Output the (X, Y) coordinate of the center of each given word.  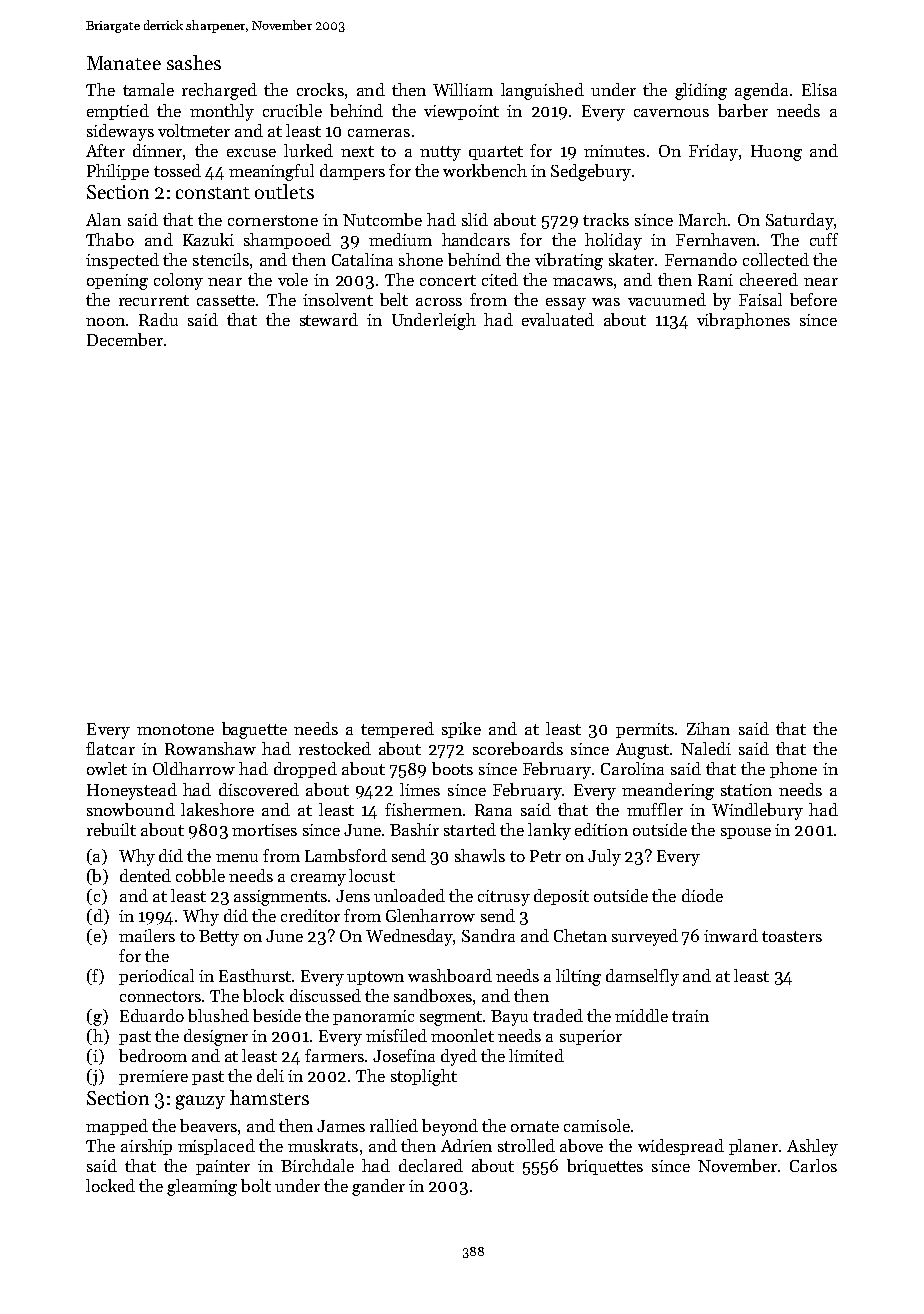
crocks (320, 89)
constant (213, 193)
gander (378, 1187)
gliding (701, 91)
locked (110, 1185)
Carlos (813, 1165)
